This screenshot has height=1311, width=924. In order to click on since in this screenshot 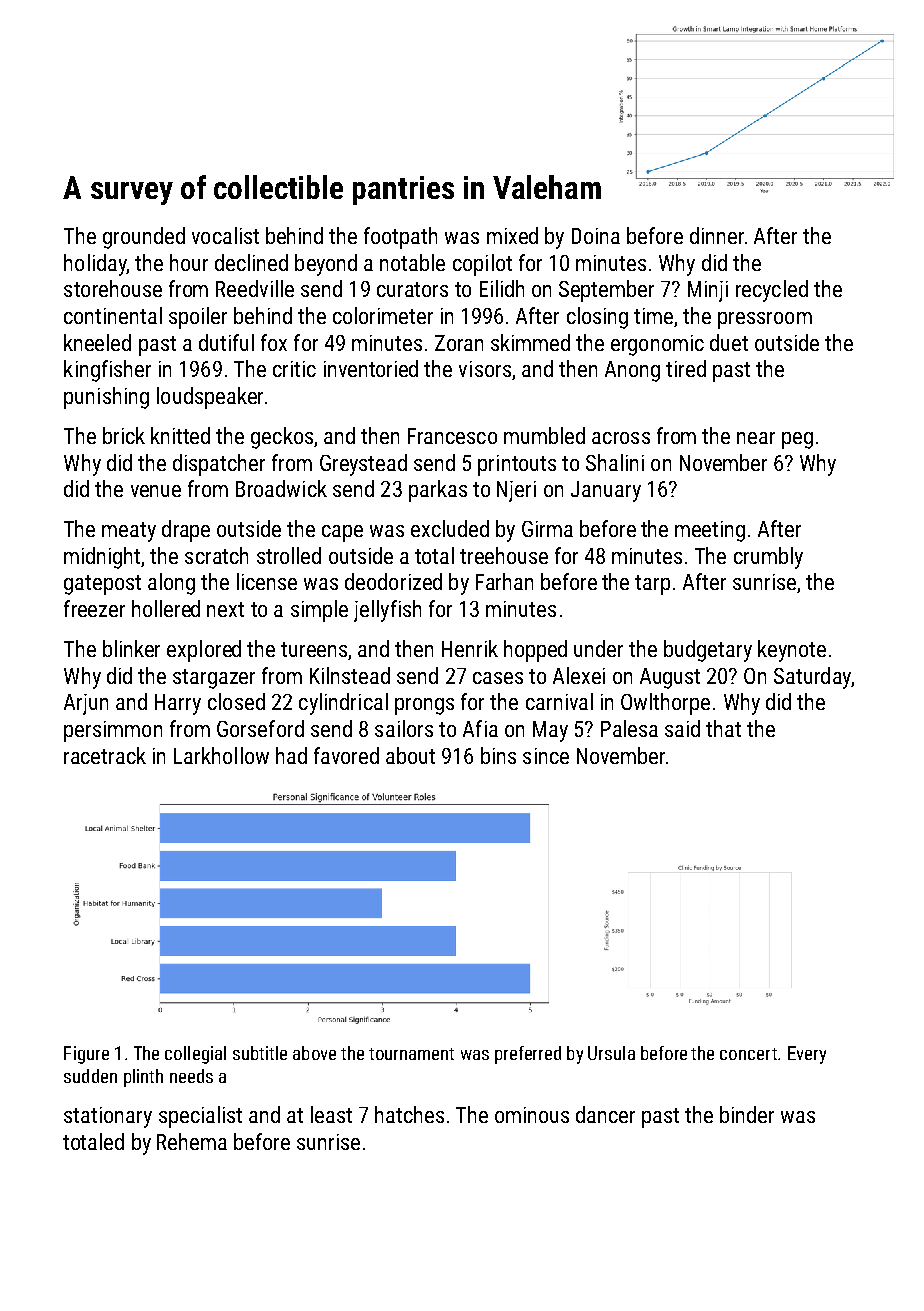, I will do `click(546, 756)`.
